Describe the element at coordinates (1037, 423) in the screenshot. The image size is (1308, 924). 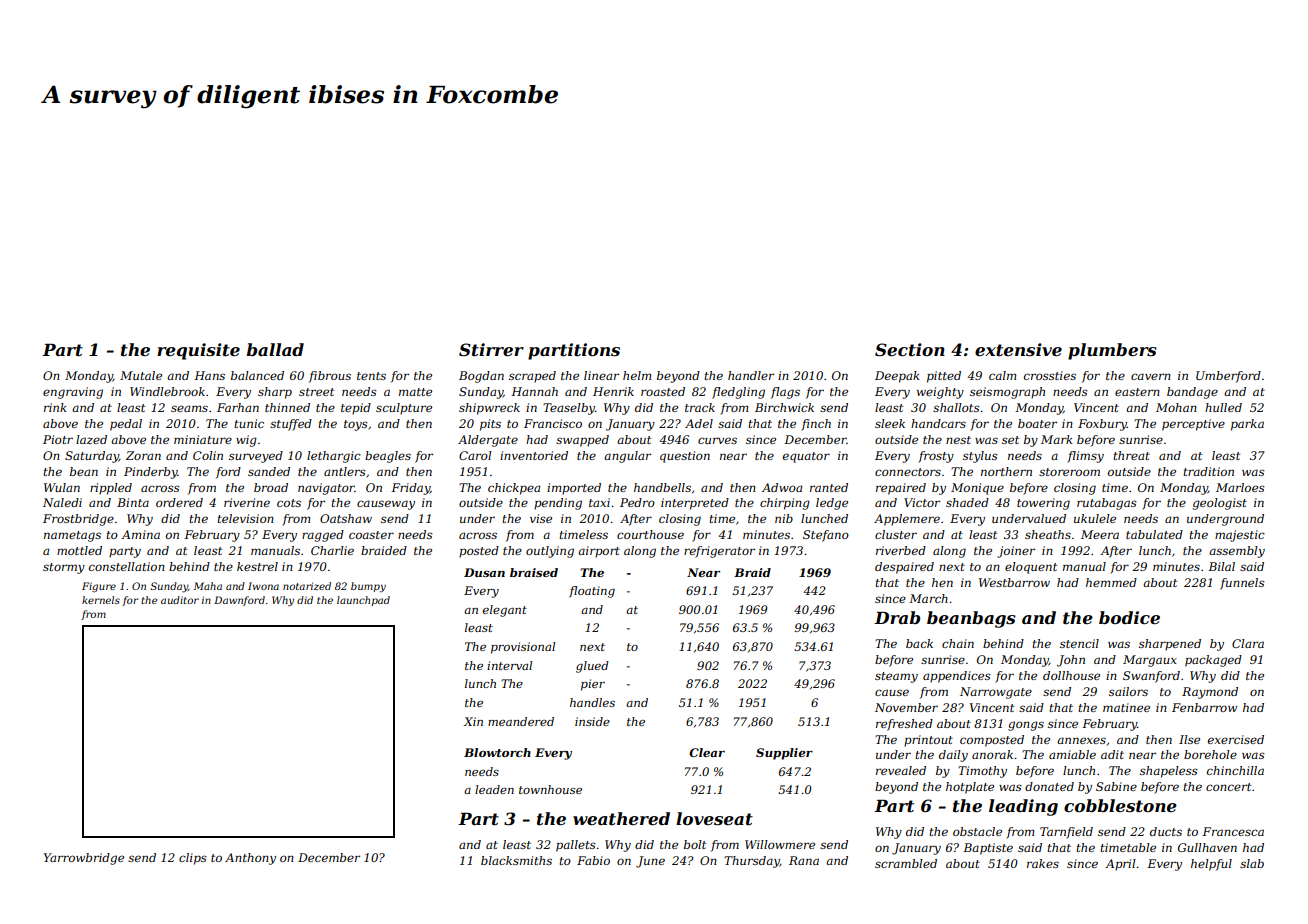
I see `boater` at that location.
